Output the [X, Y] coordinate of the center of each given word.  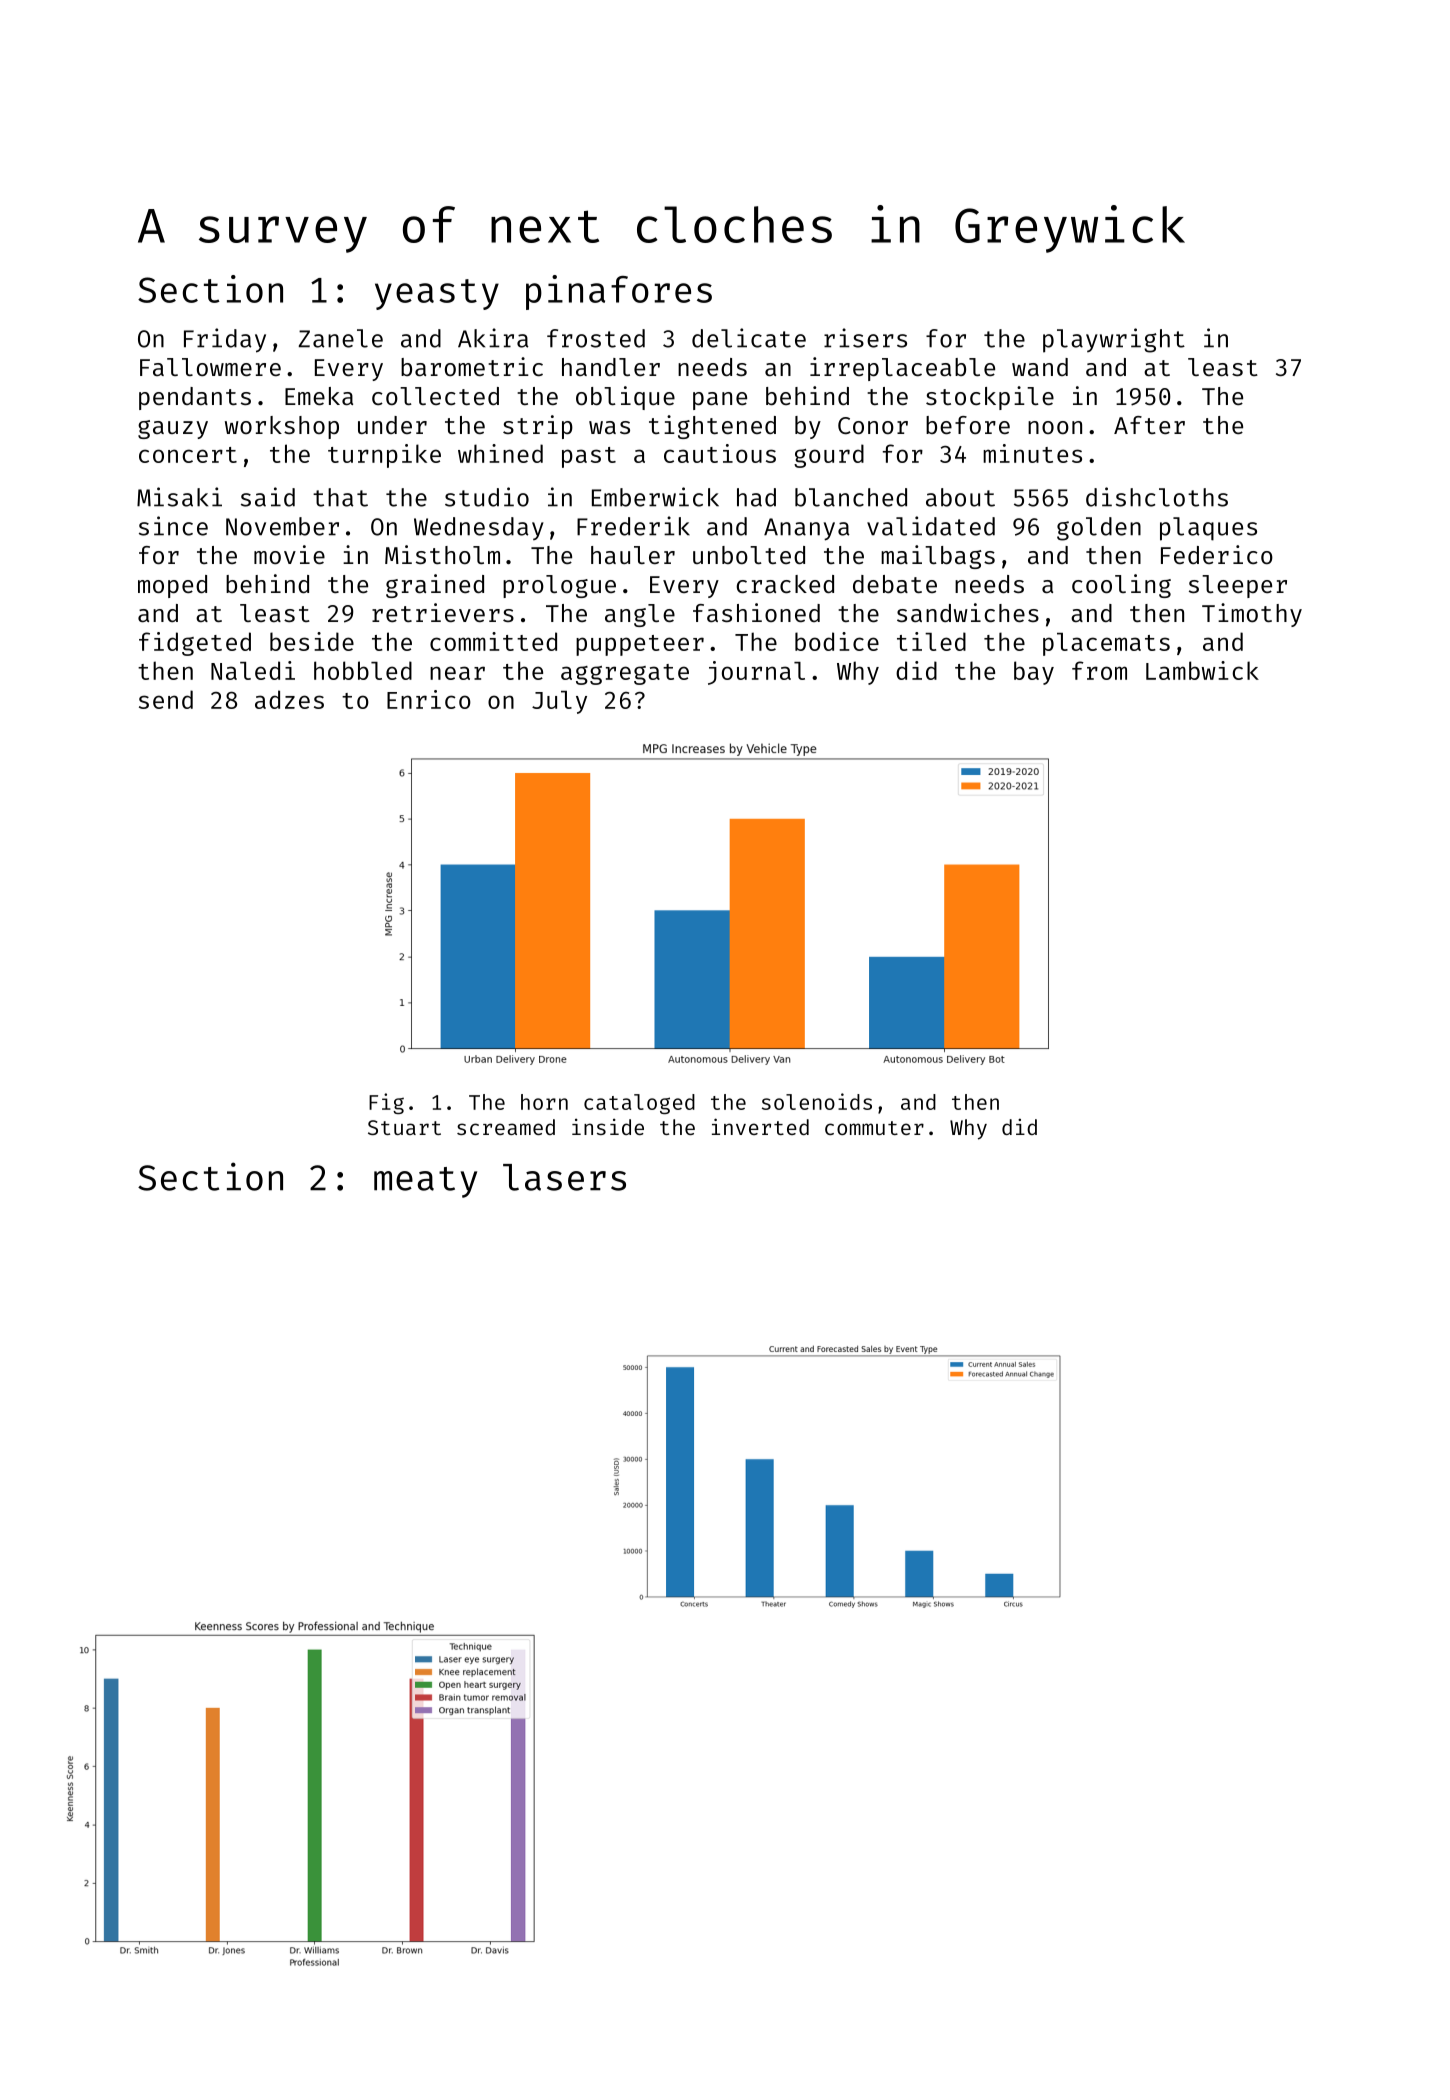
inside [608, 1127]
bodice [837, 641]
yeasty [437, 294]
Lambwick [1202, 670]
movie [289, 554]
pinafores [619, 292]
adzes [289, 699]
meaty [425, 1182]
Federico [1217, 554]
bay [1034, 673]
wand [1040, 367]
